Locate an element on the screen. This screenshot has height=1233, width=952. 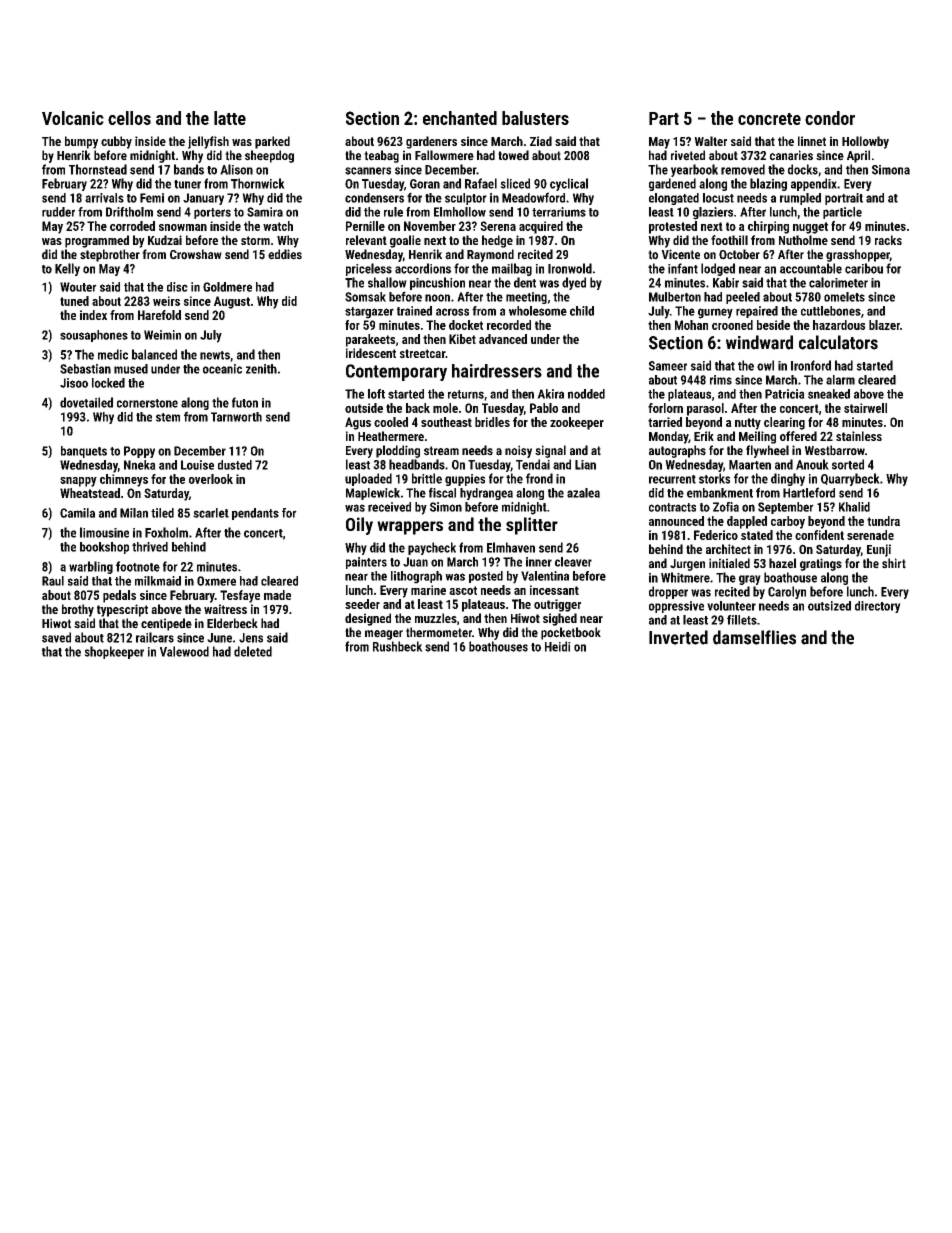
noon is located at coordinates (437, 298).
